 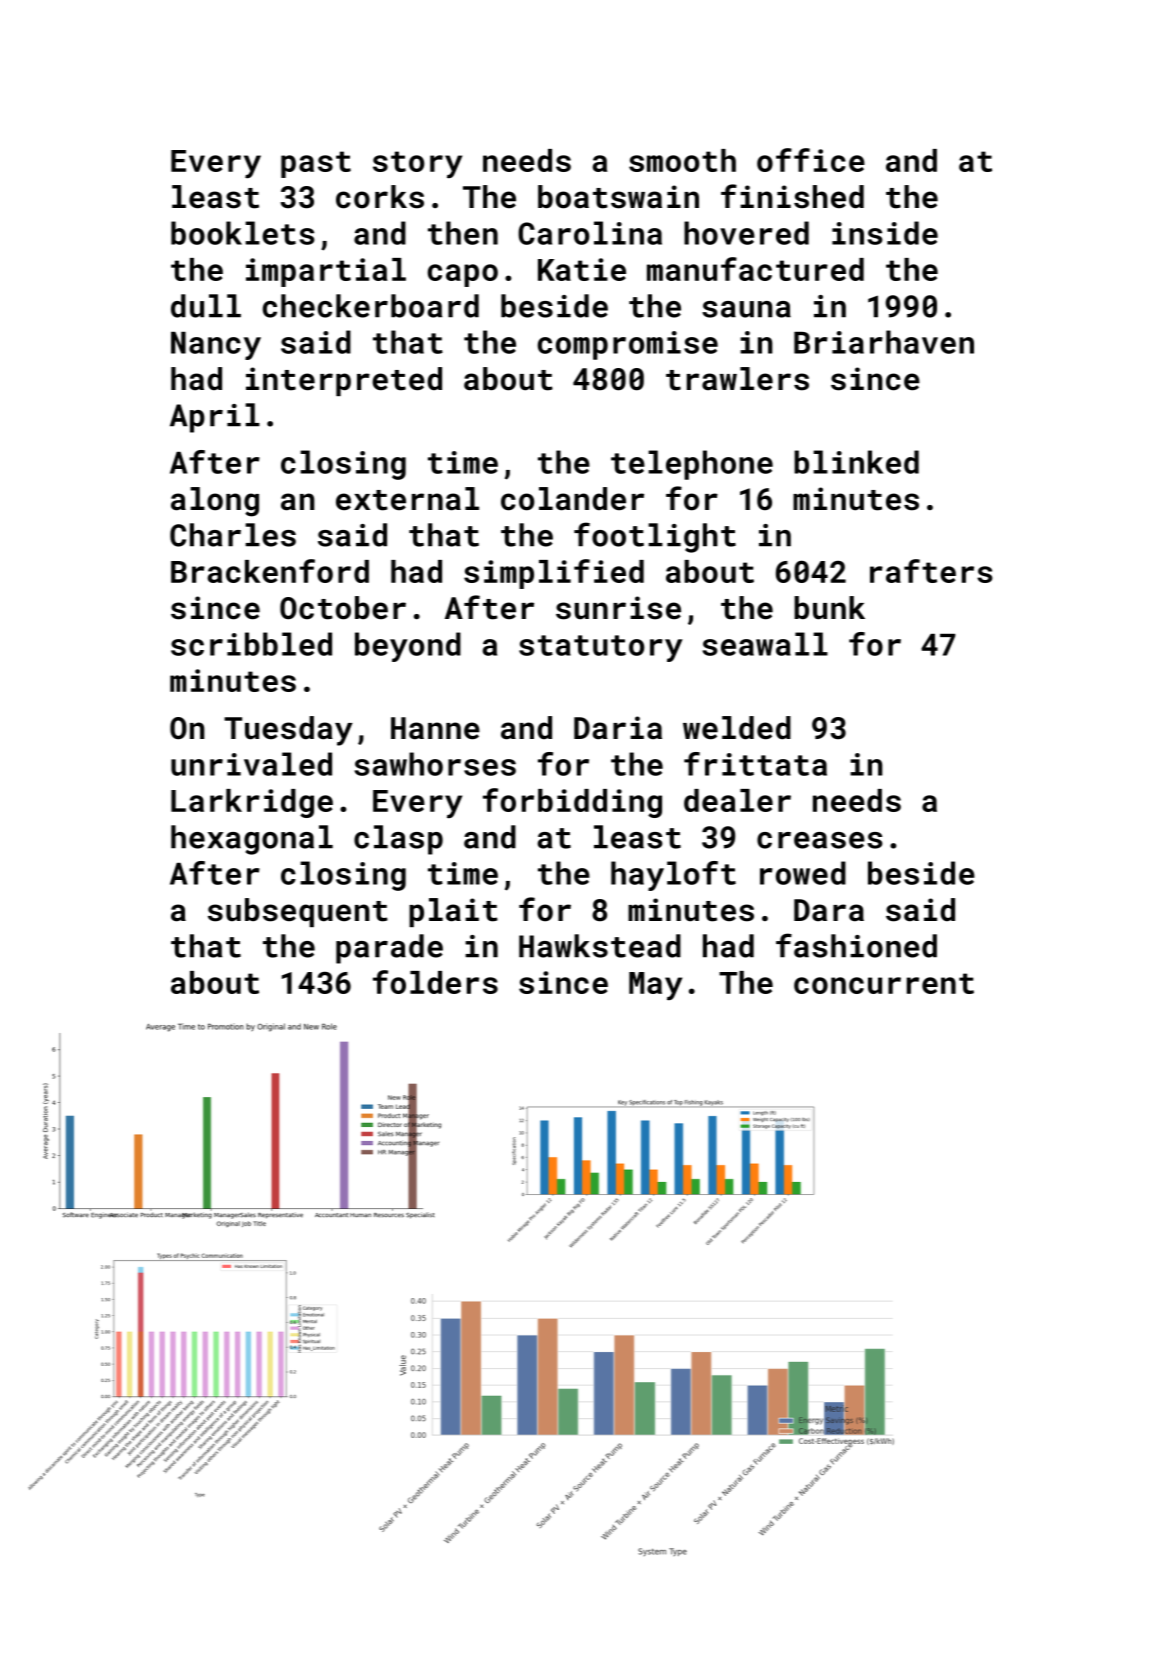 What do you see at coordinates (326, 272) in the image?
I see `impartial` at bounding box center [326, 272].
